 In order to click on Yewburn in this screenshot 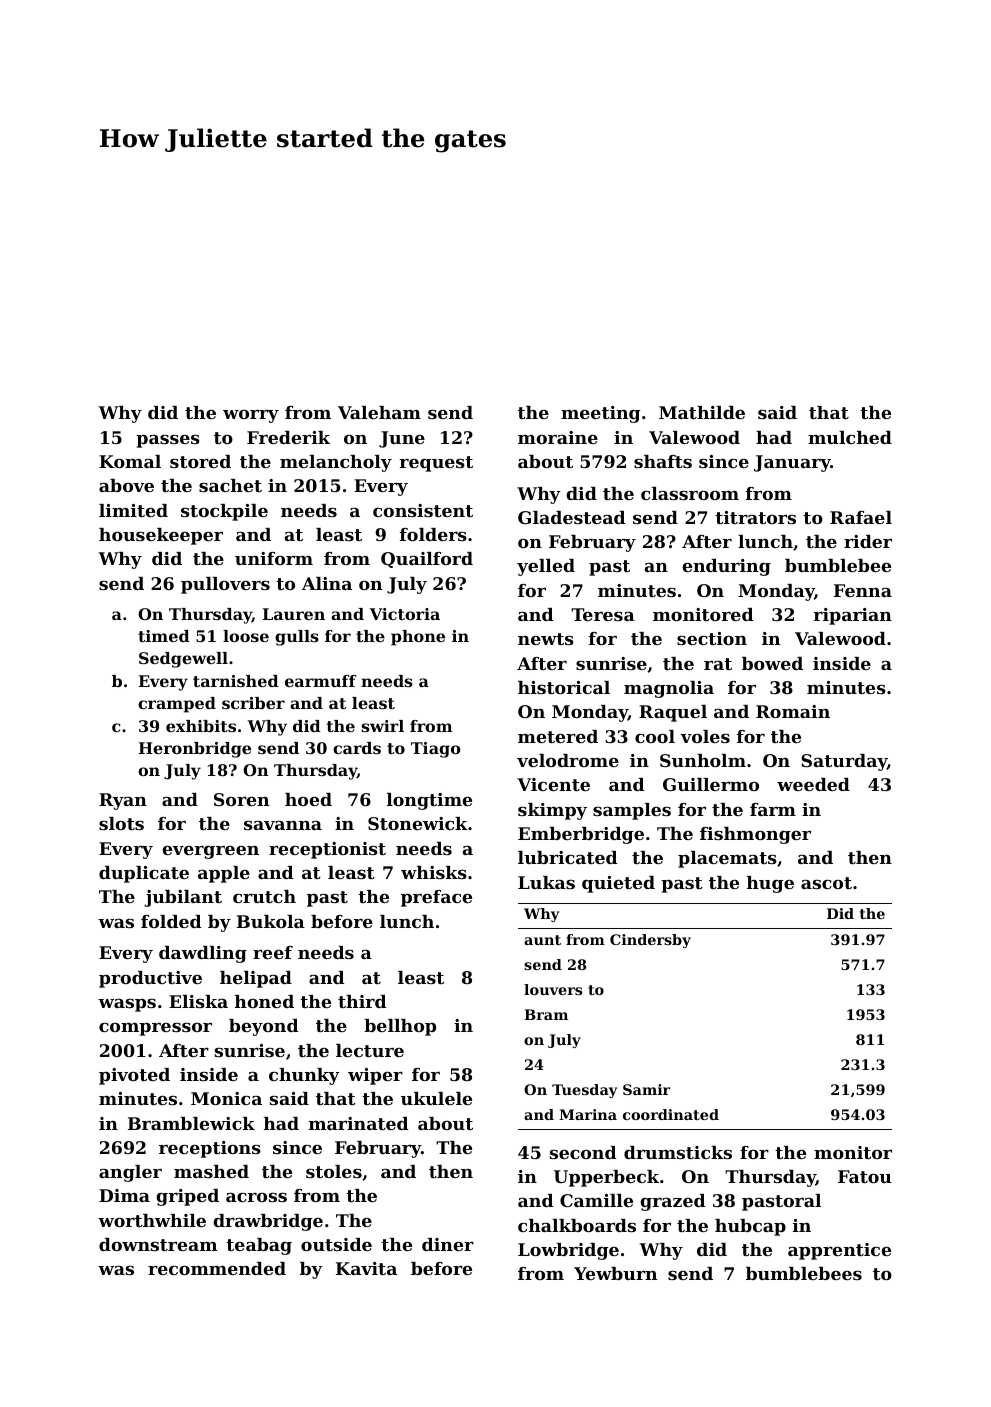, I will do `click(615, 1273)`.
